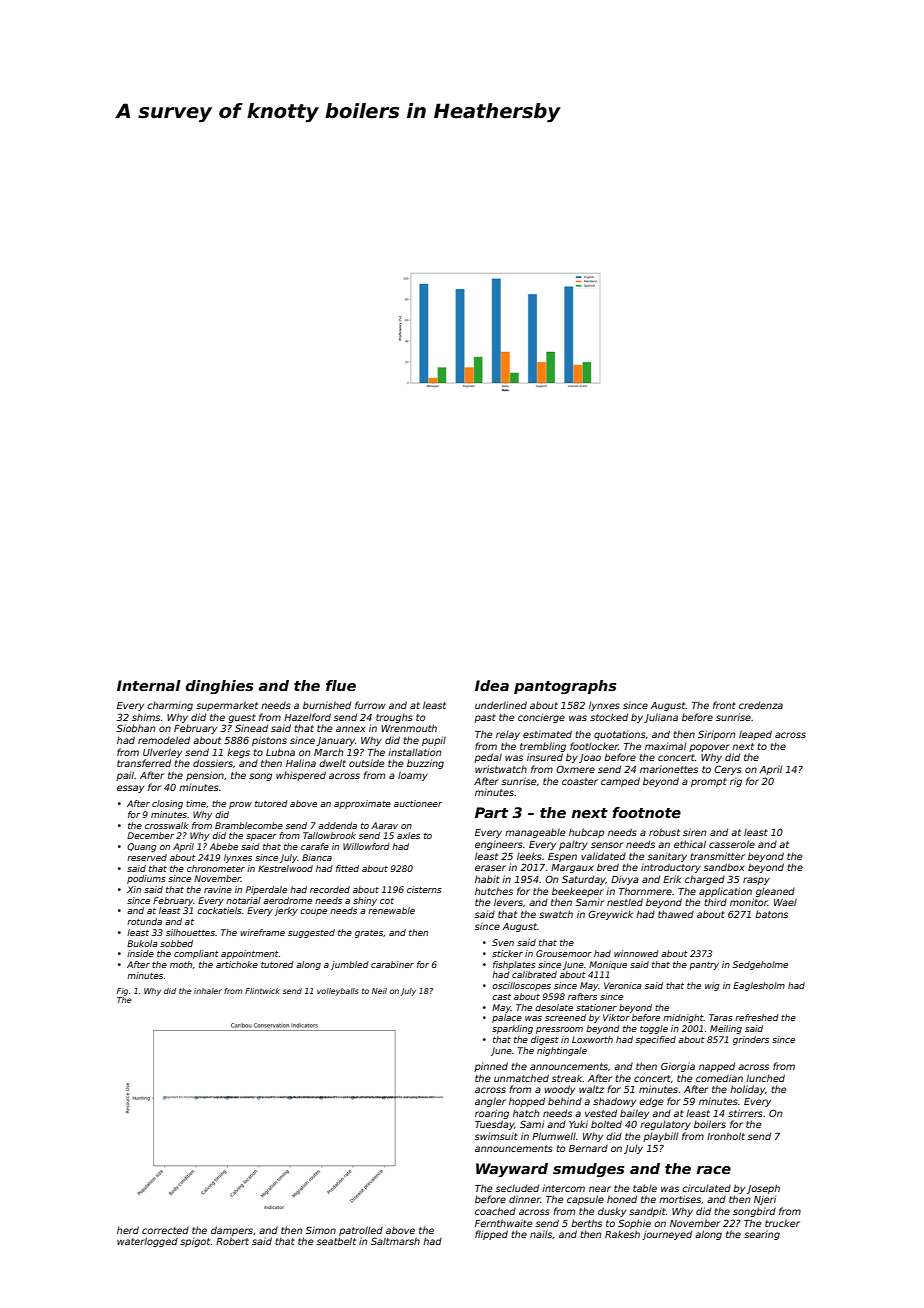  What do you see at coordinates (220, 687) in the screenshot?
I see `dinghies` at bounding box center [220, 687].
